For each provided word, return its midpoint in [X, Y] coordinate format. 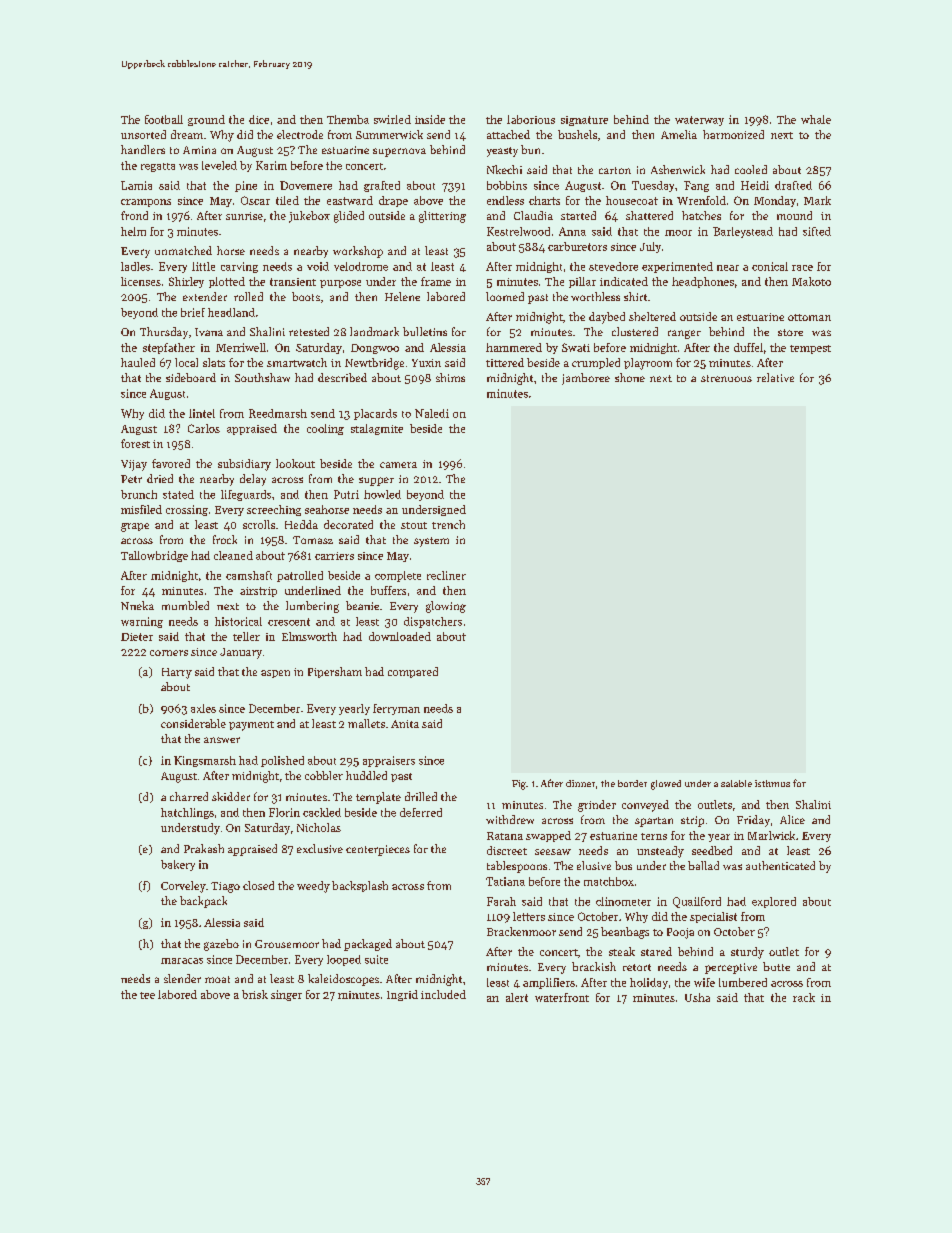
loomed [505, 296]
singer [286, 995]
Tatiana [505, 881]
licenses [141, 281]
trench [448, 524]
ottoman [809, 317]
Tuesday [653, 186]
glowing [446, 607]
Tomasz [313, 540]
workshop [358, 252]
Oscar [255, 200]
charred [189, 796]
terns [654, 836]
